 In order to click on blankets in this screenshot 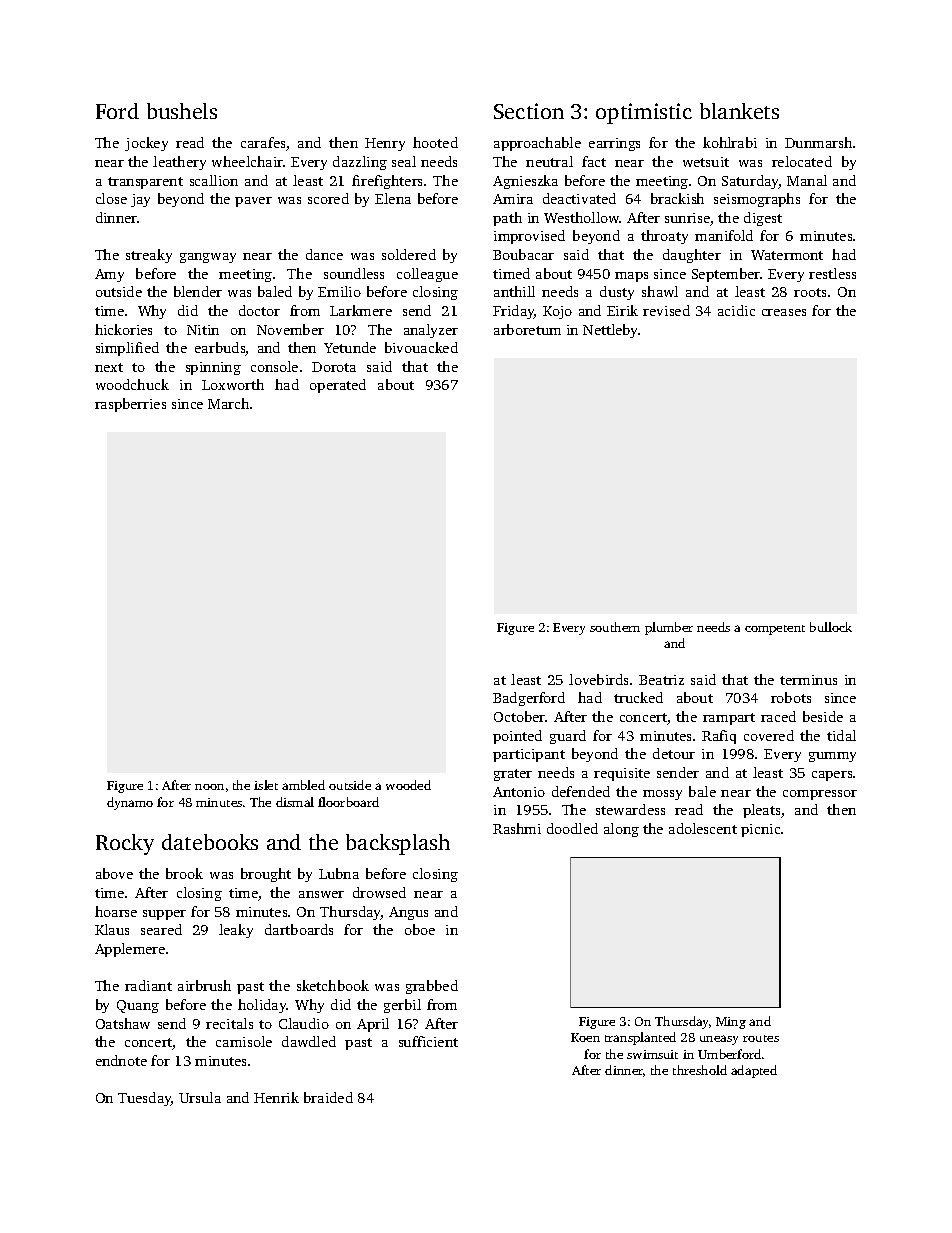, I will do `click(739, 111)`.
